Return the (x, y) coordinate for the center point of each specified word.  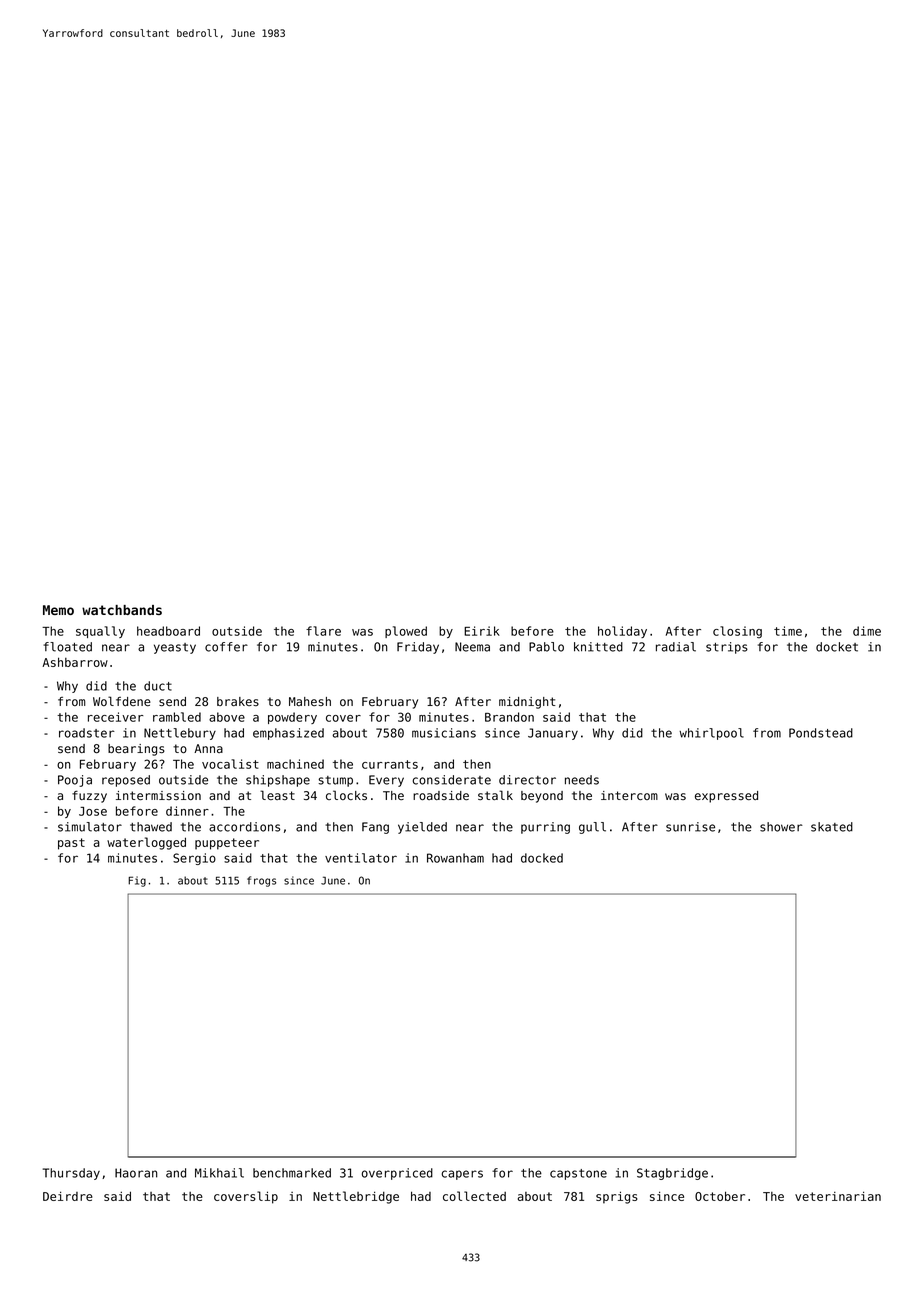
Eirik (482, 631)
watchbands (122, 610)
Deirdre (68, 1196)
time (788, 631)
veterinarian (838, 1196)
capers (462, 1175)
